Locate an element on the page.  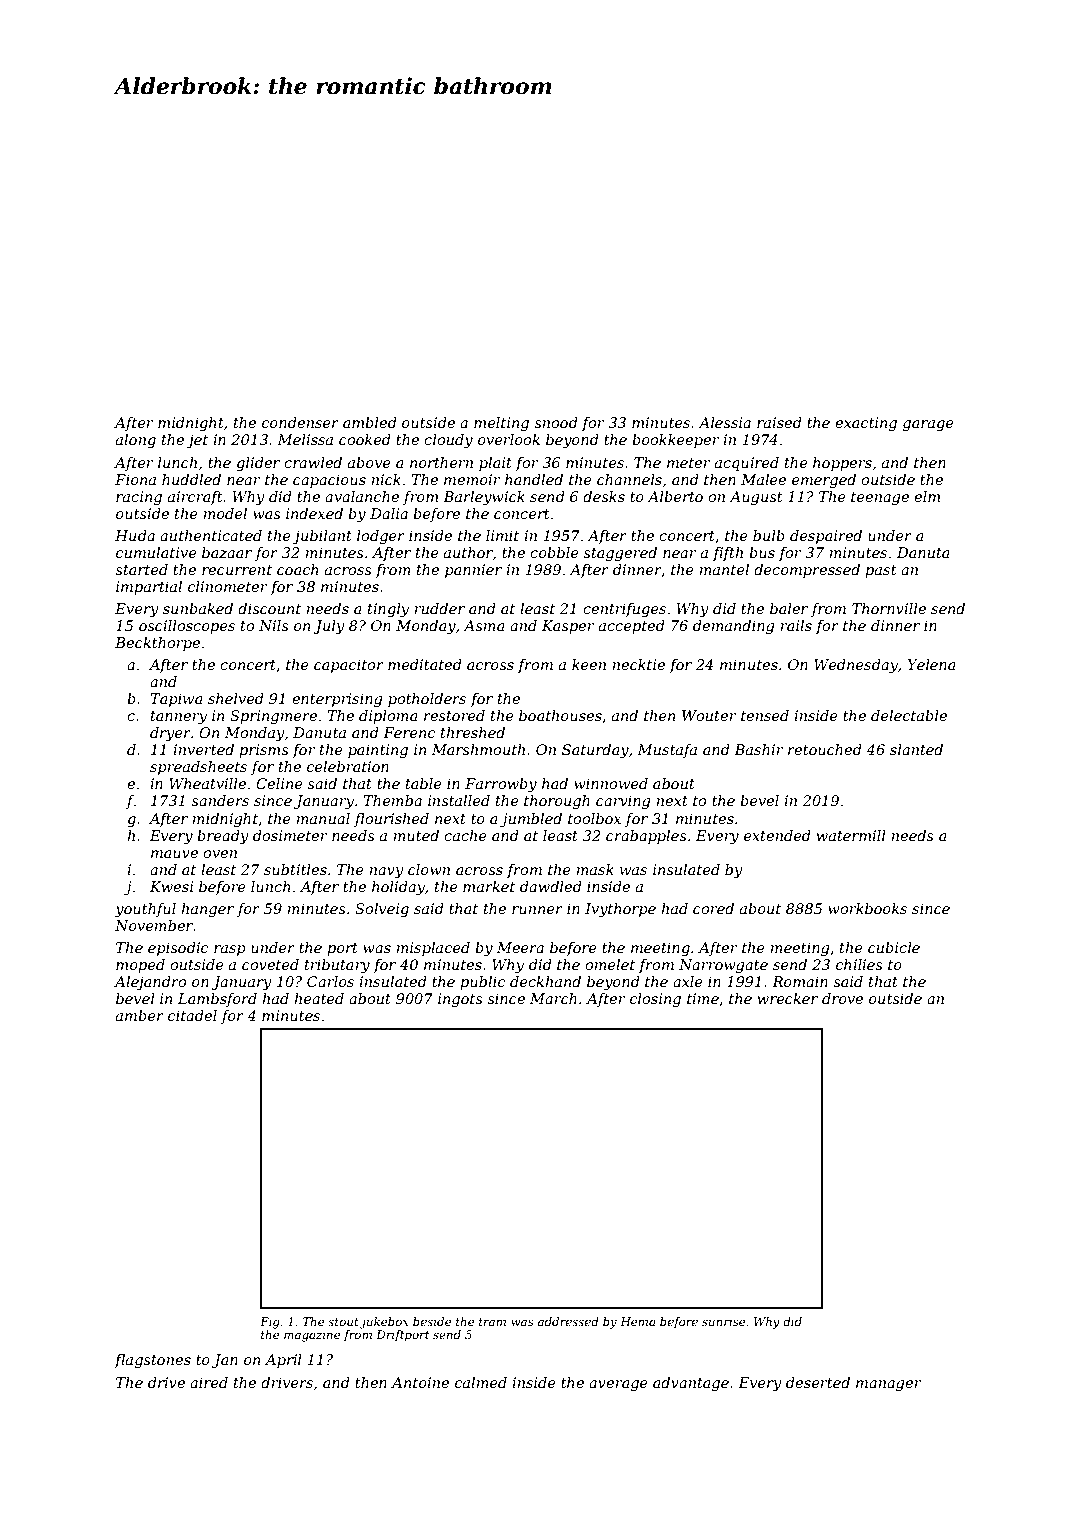
extended is located at coordinates (777, 835).
